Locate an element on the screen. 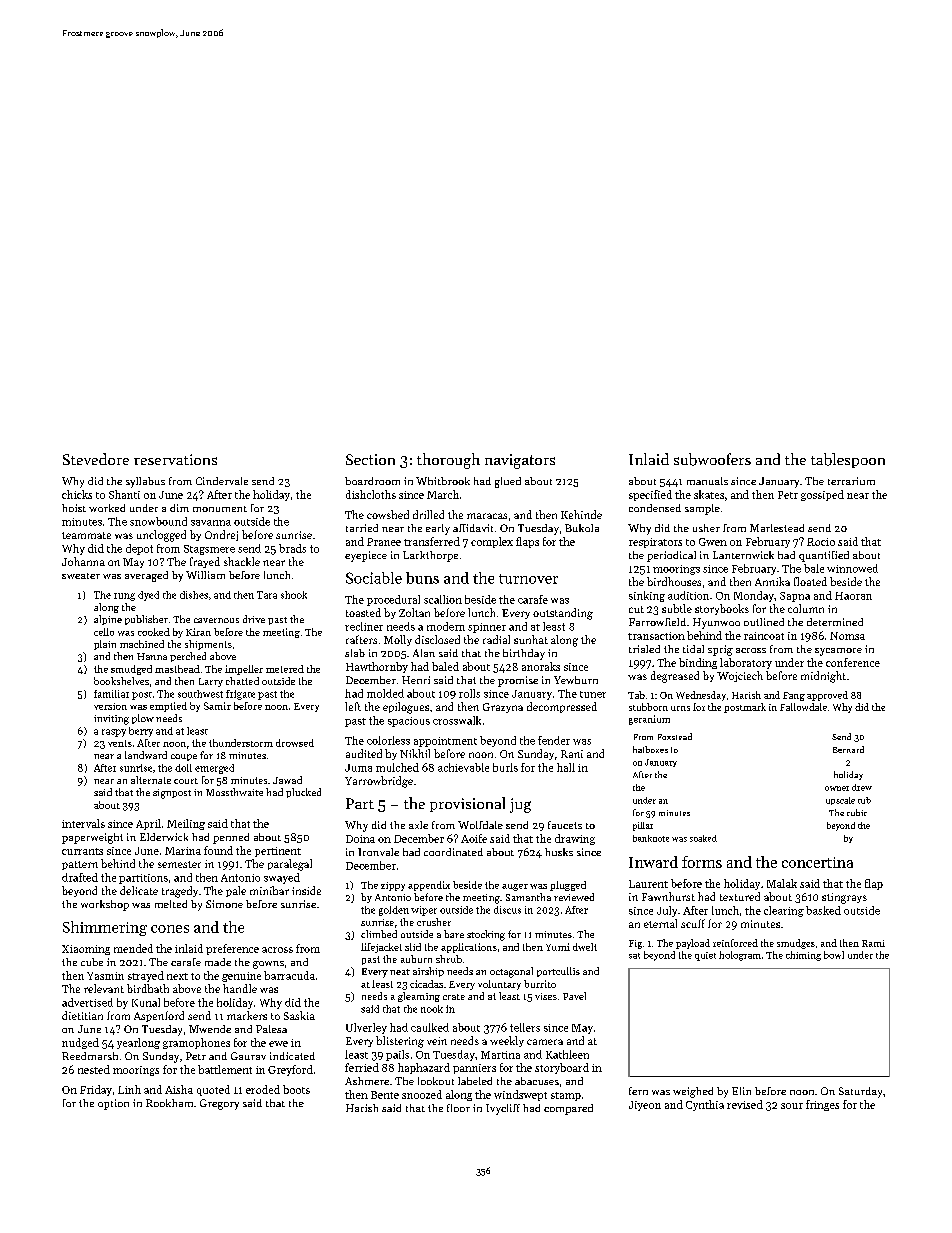 The width and height of the screenshot is (952, 1233). weekly is located at coordinates (507, 1041).
